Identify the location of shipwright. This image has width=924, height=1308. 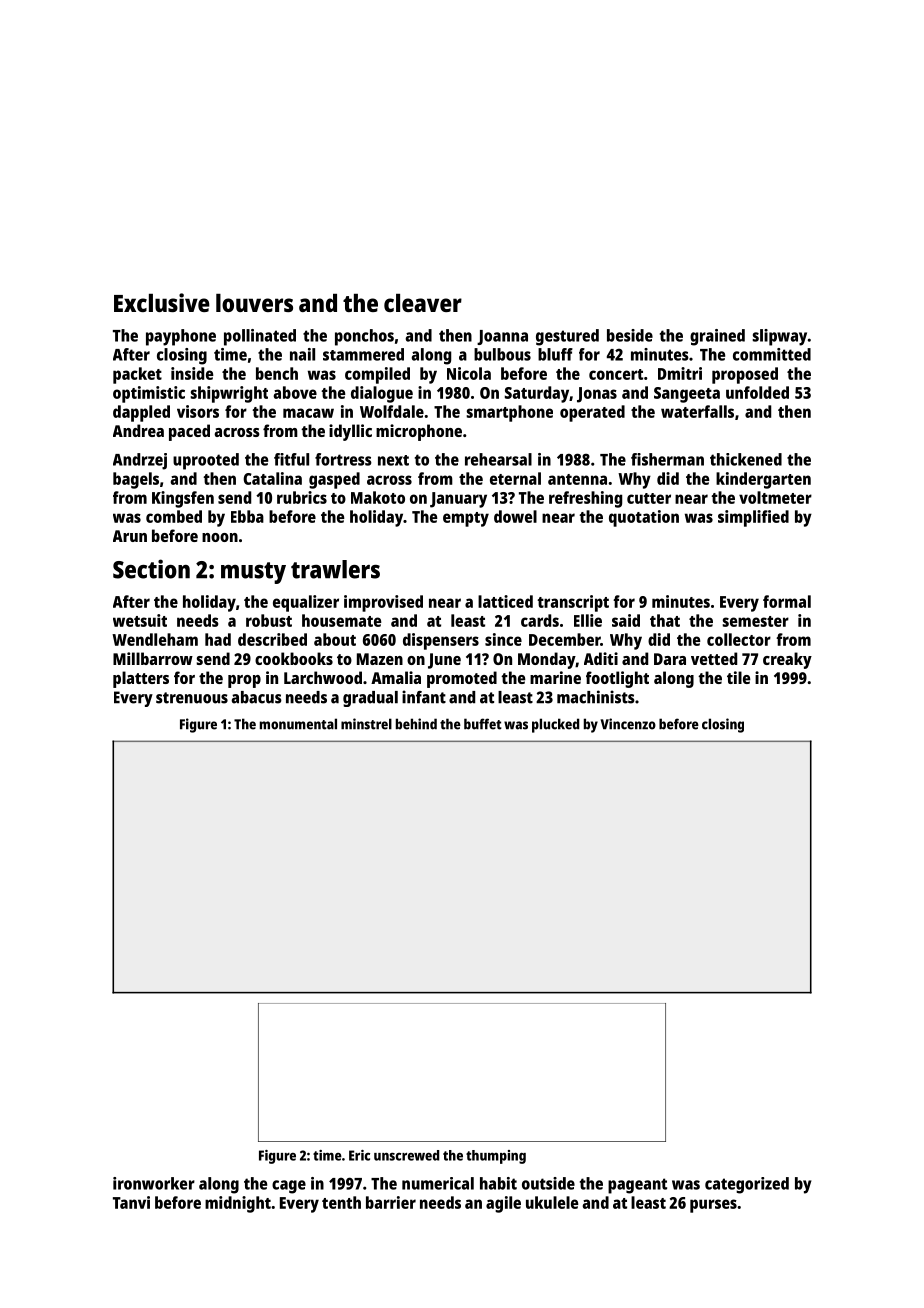
(229, 394).
